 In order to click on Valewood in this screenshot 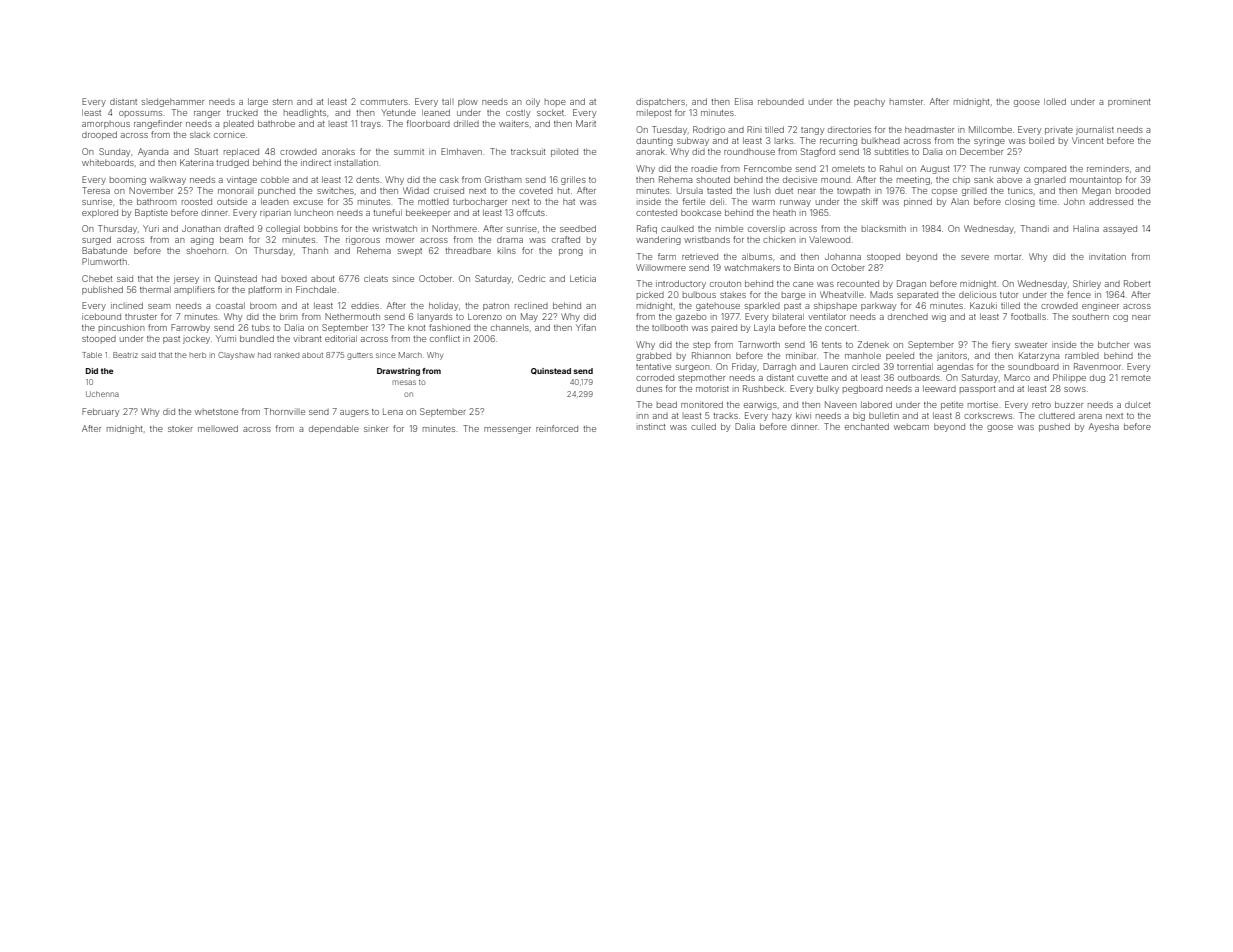, I will do `click(829, 239)`.
